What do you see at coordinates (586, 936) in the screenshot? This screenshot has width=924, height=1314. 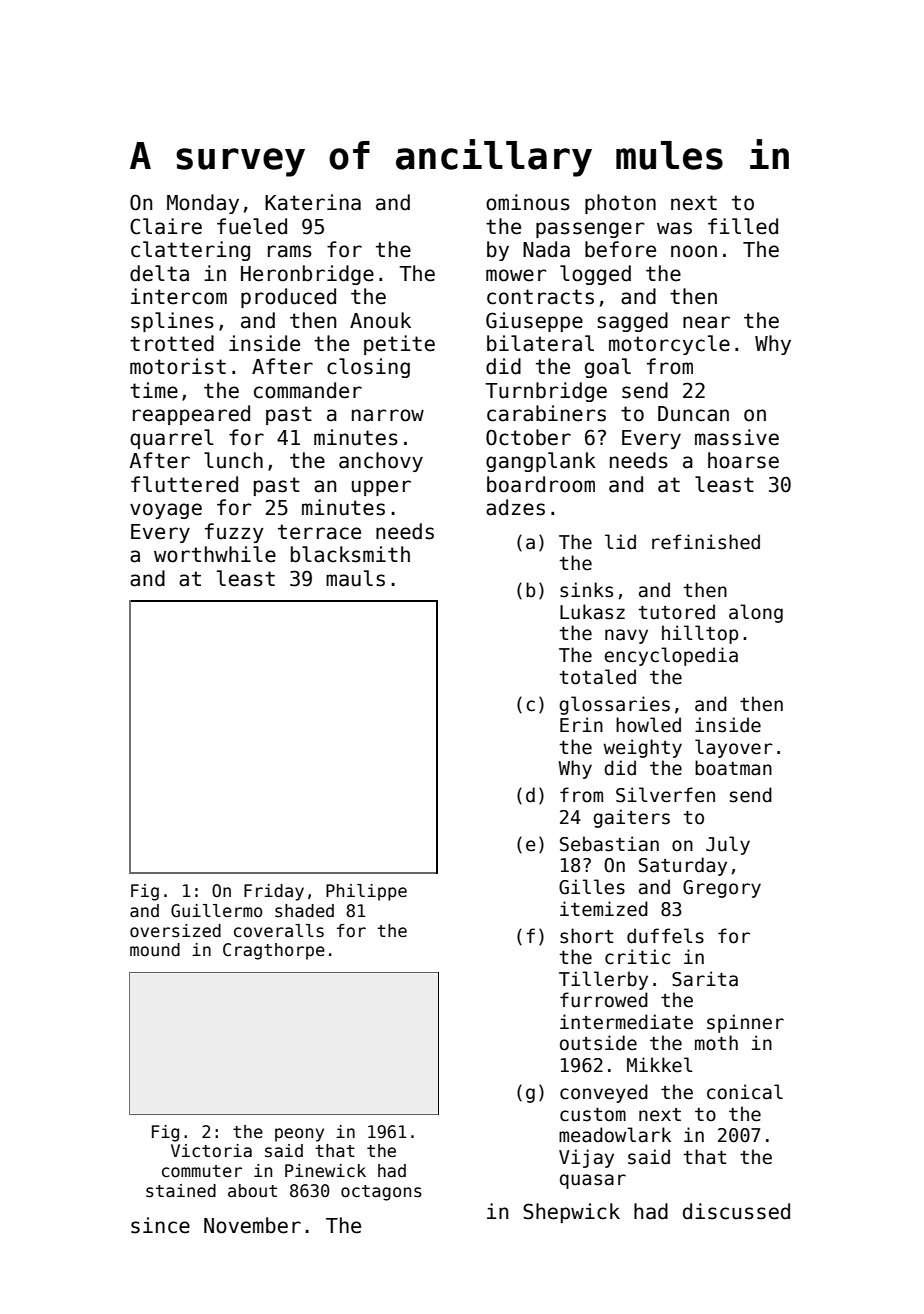 I see `short` at bounding box center [586, 936].
